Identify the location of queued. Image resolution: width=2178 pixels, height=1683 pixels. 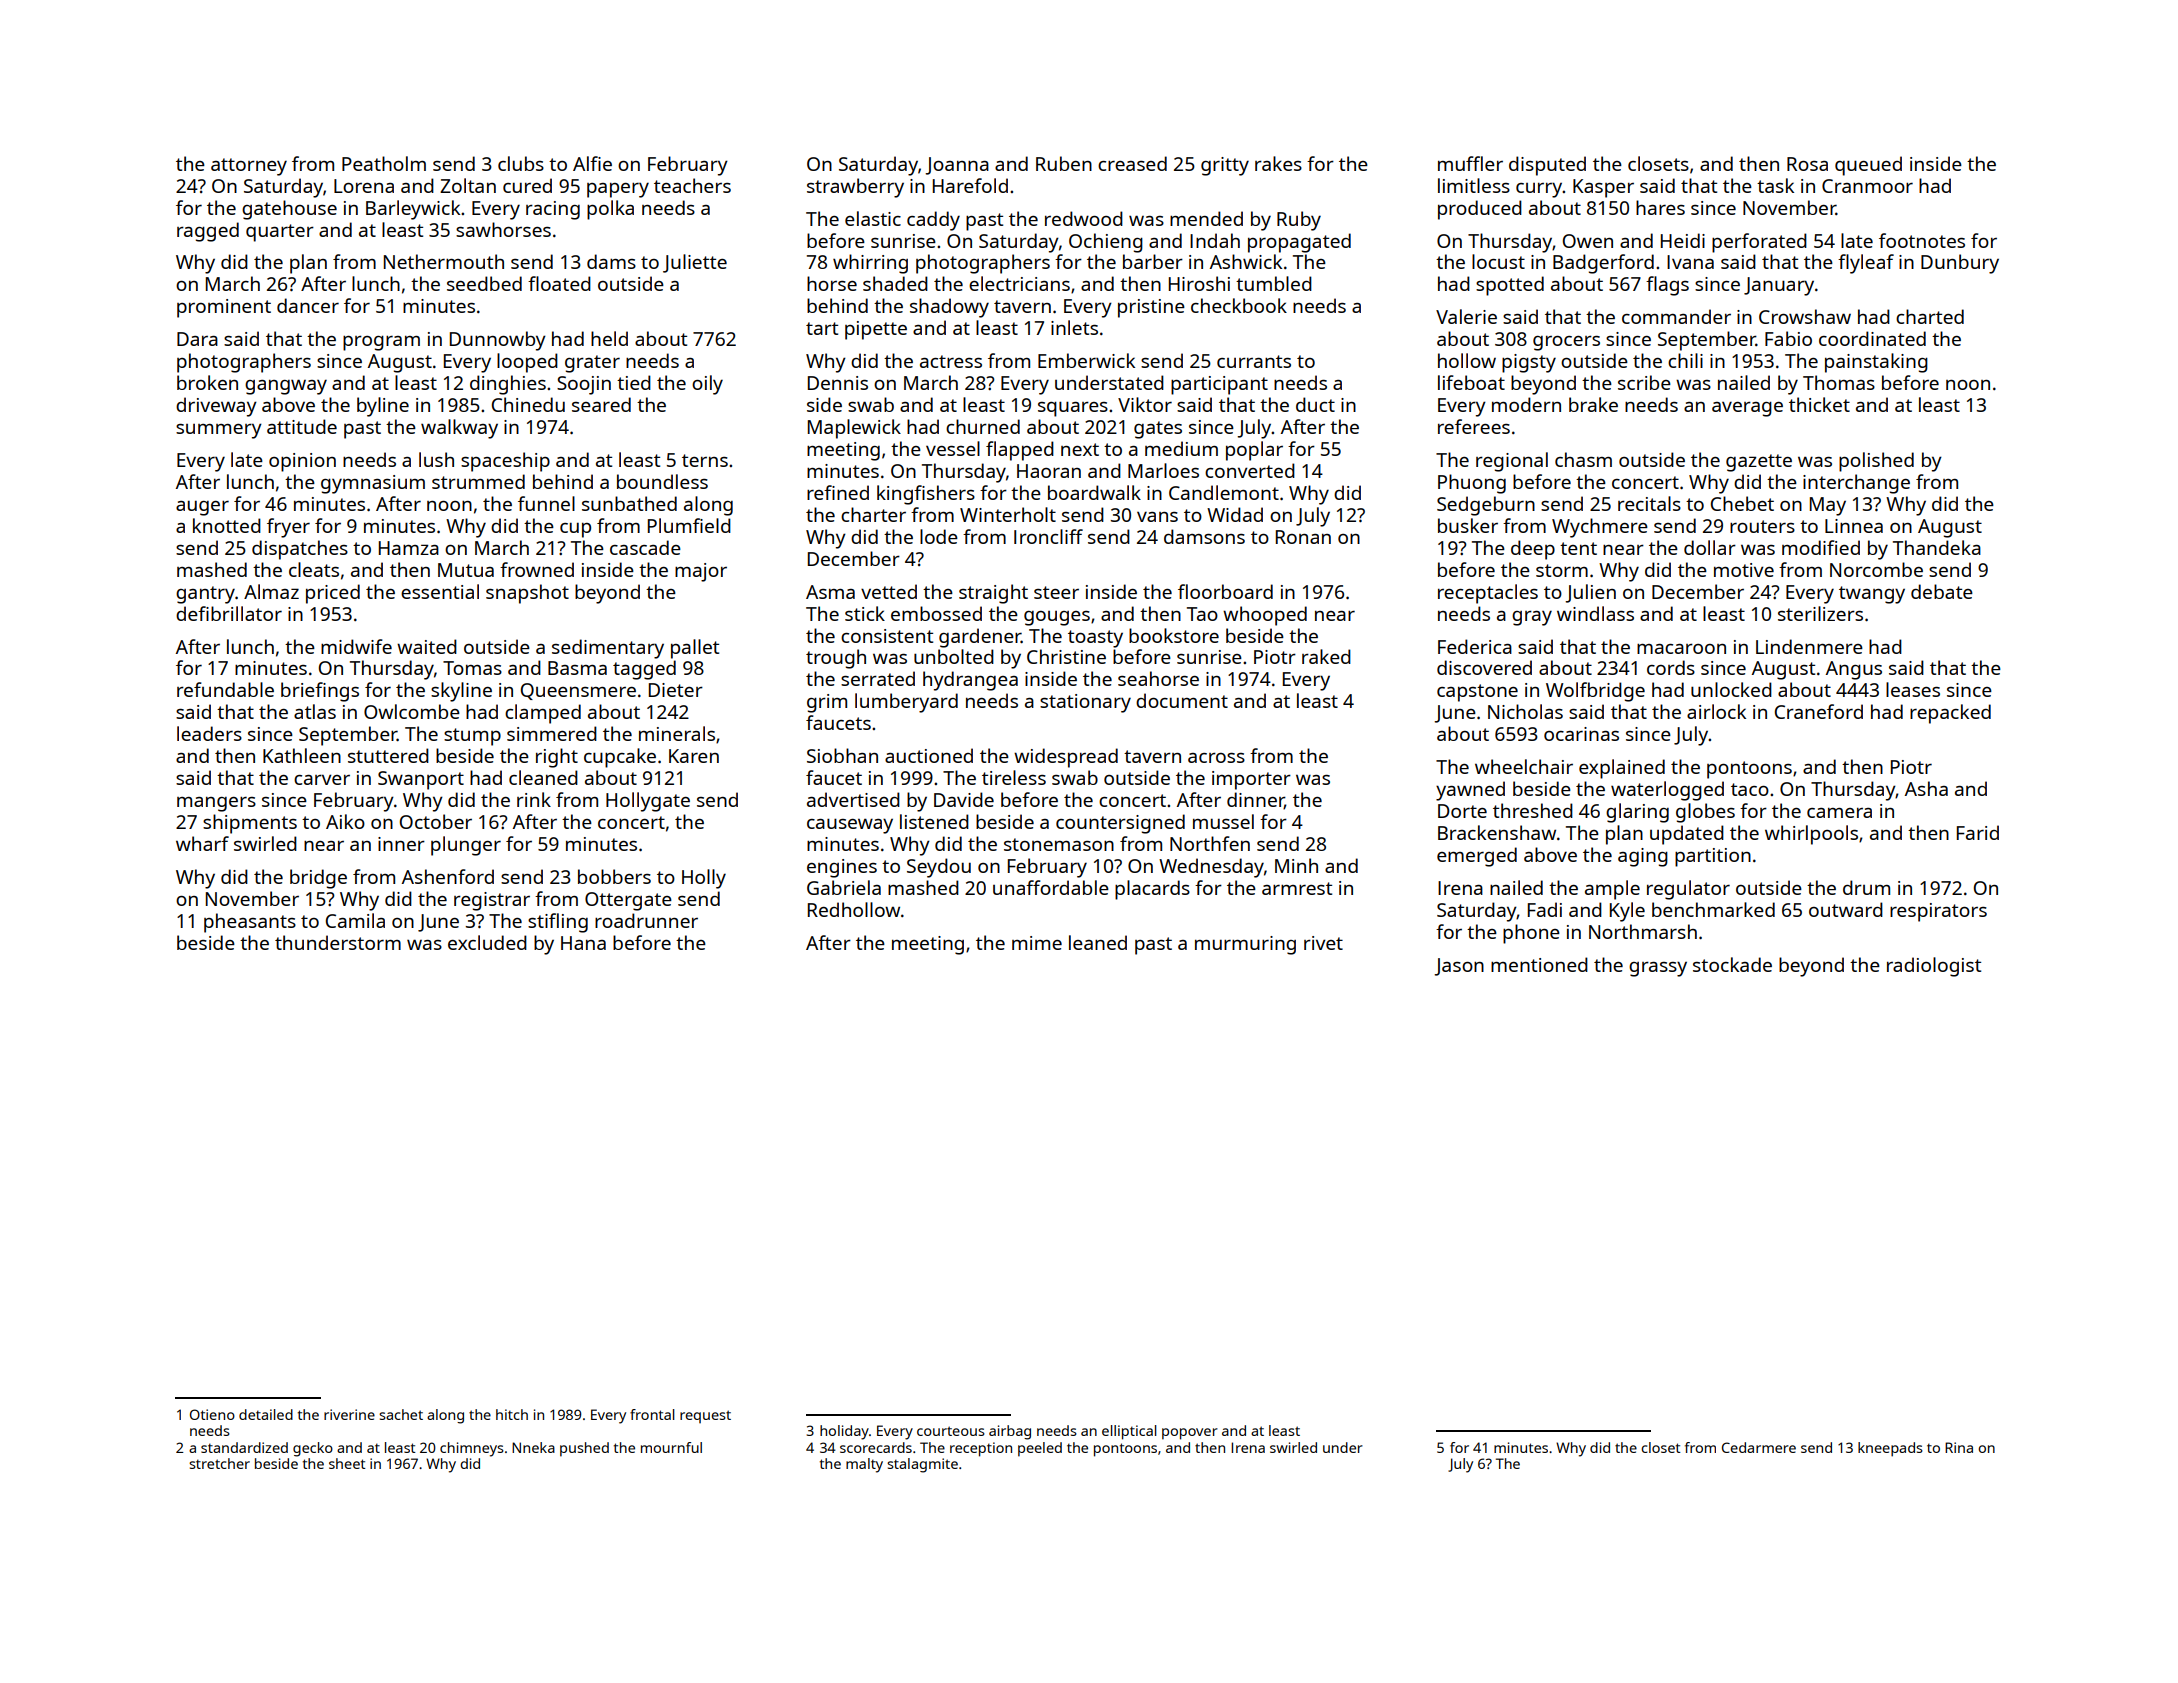
(1868, 166).
